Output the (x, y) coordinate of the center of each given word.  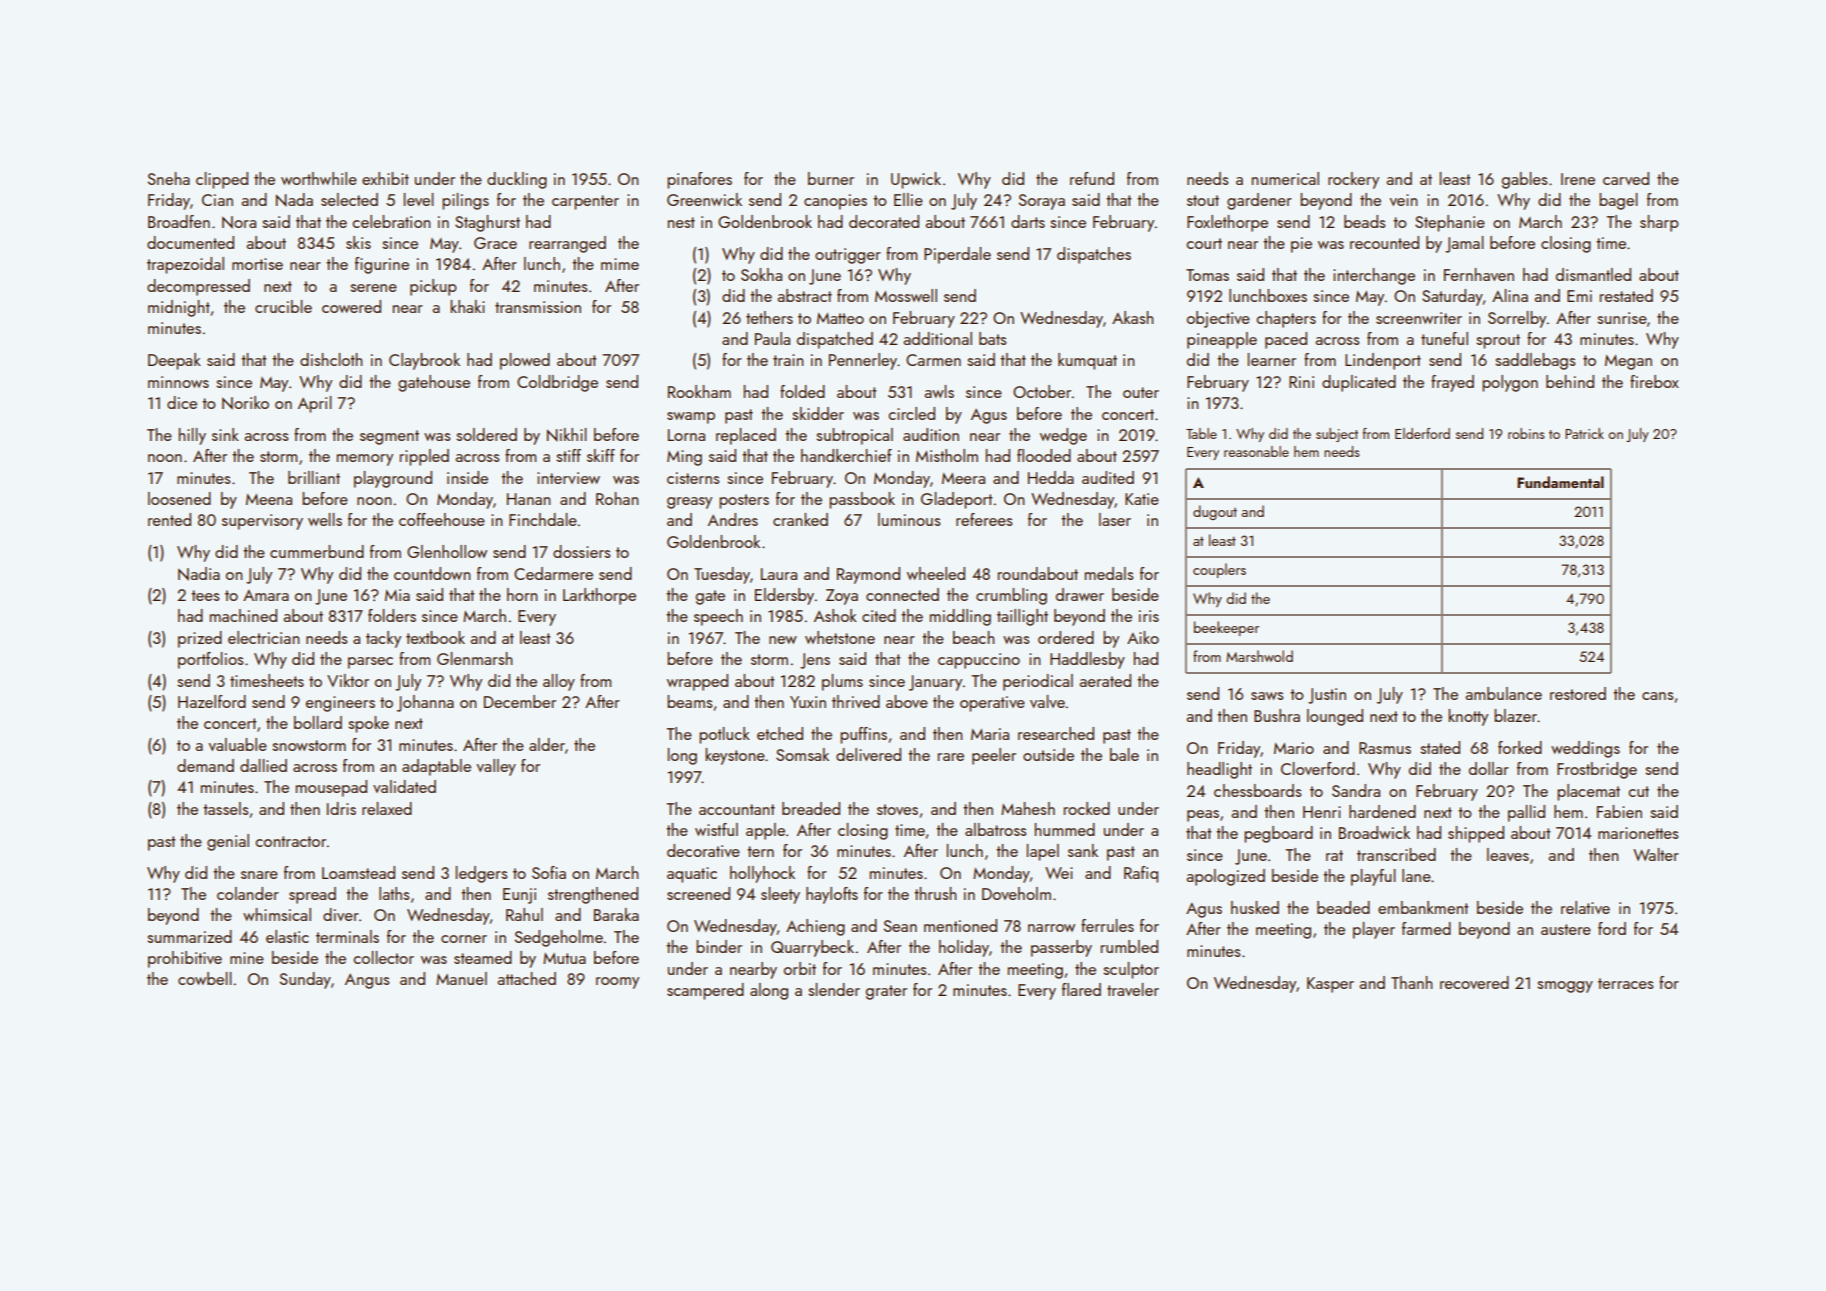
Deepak (174, 361)
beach (973, 637)
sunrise (1622, 318)
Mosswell (906, 295)
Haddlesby (1087, 660)
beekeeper (1226, 628)
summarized (189, 936)
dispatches (1094, 255)
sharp (1659, 223)
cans (1657, 696)
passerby (1061, 948)
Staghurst (487, 223)
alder (547, 744)
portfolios (210, 660)
